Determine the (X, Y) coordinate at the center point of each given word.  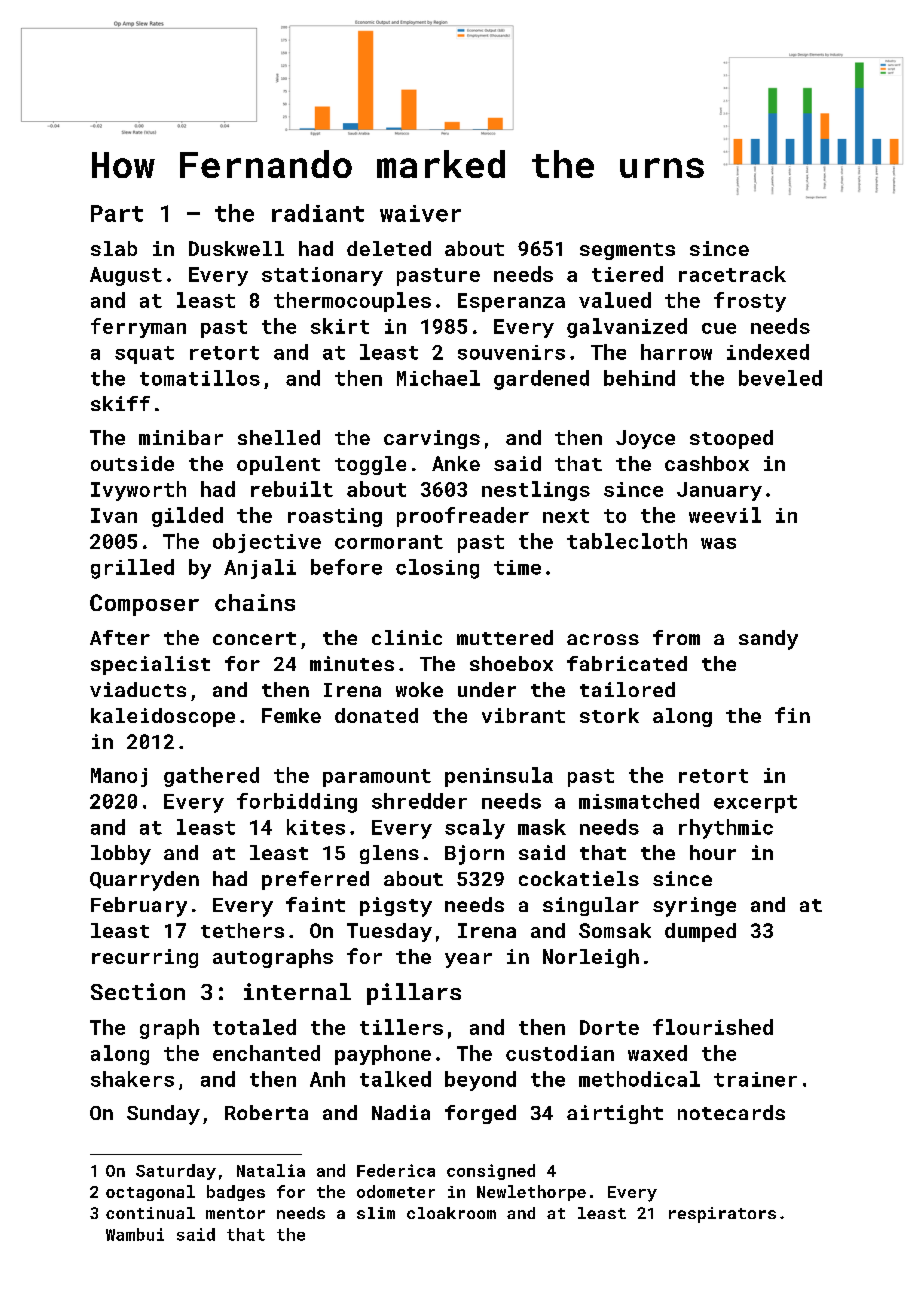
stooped (731, 439)
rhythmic (726, 829)
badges (236, 1193)
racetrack (732, 274)
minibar (181, 437)
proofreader (463, 517)
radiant (318, 213)
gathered (211, 777)
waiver (420, 213)
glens (389, 854)
